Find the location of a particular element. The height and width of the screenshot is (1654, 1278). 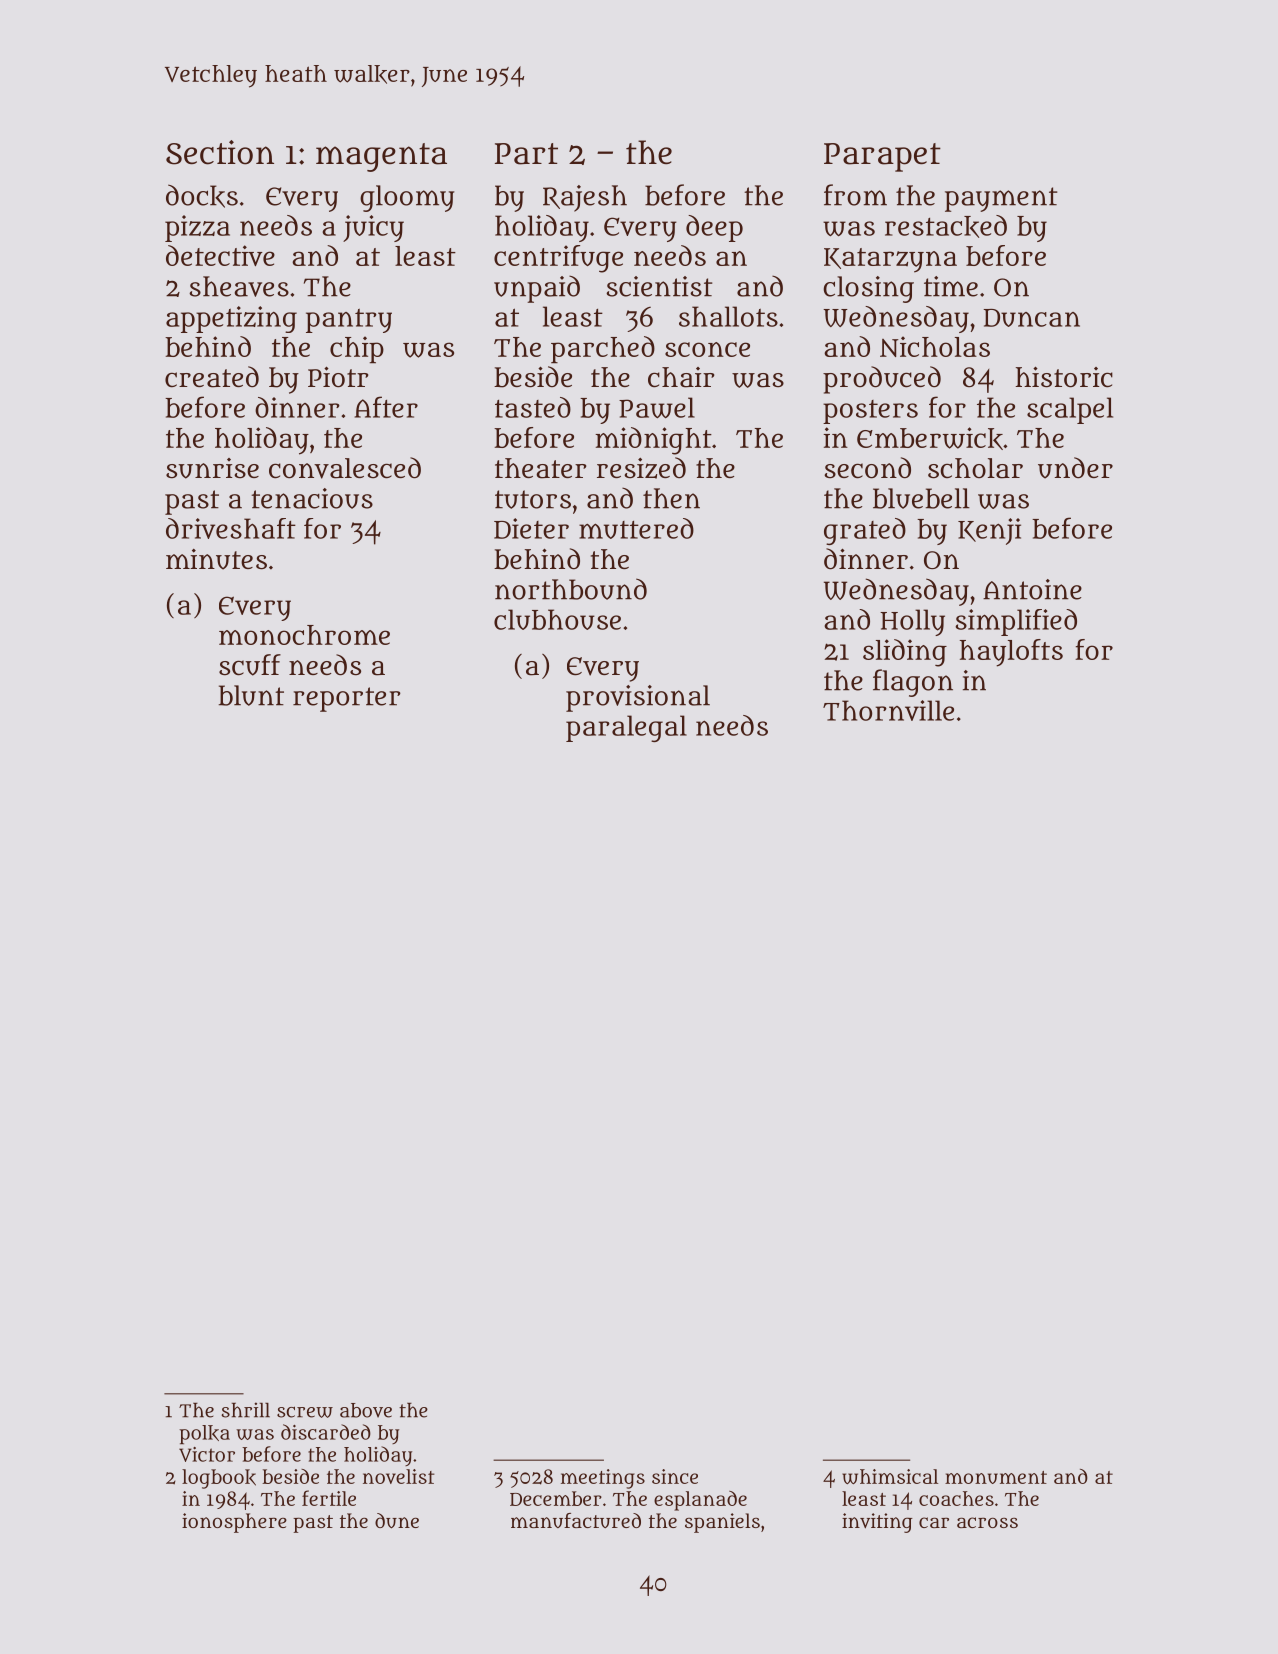

magenta is located at coordinates (381, 157).
